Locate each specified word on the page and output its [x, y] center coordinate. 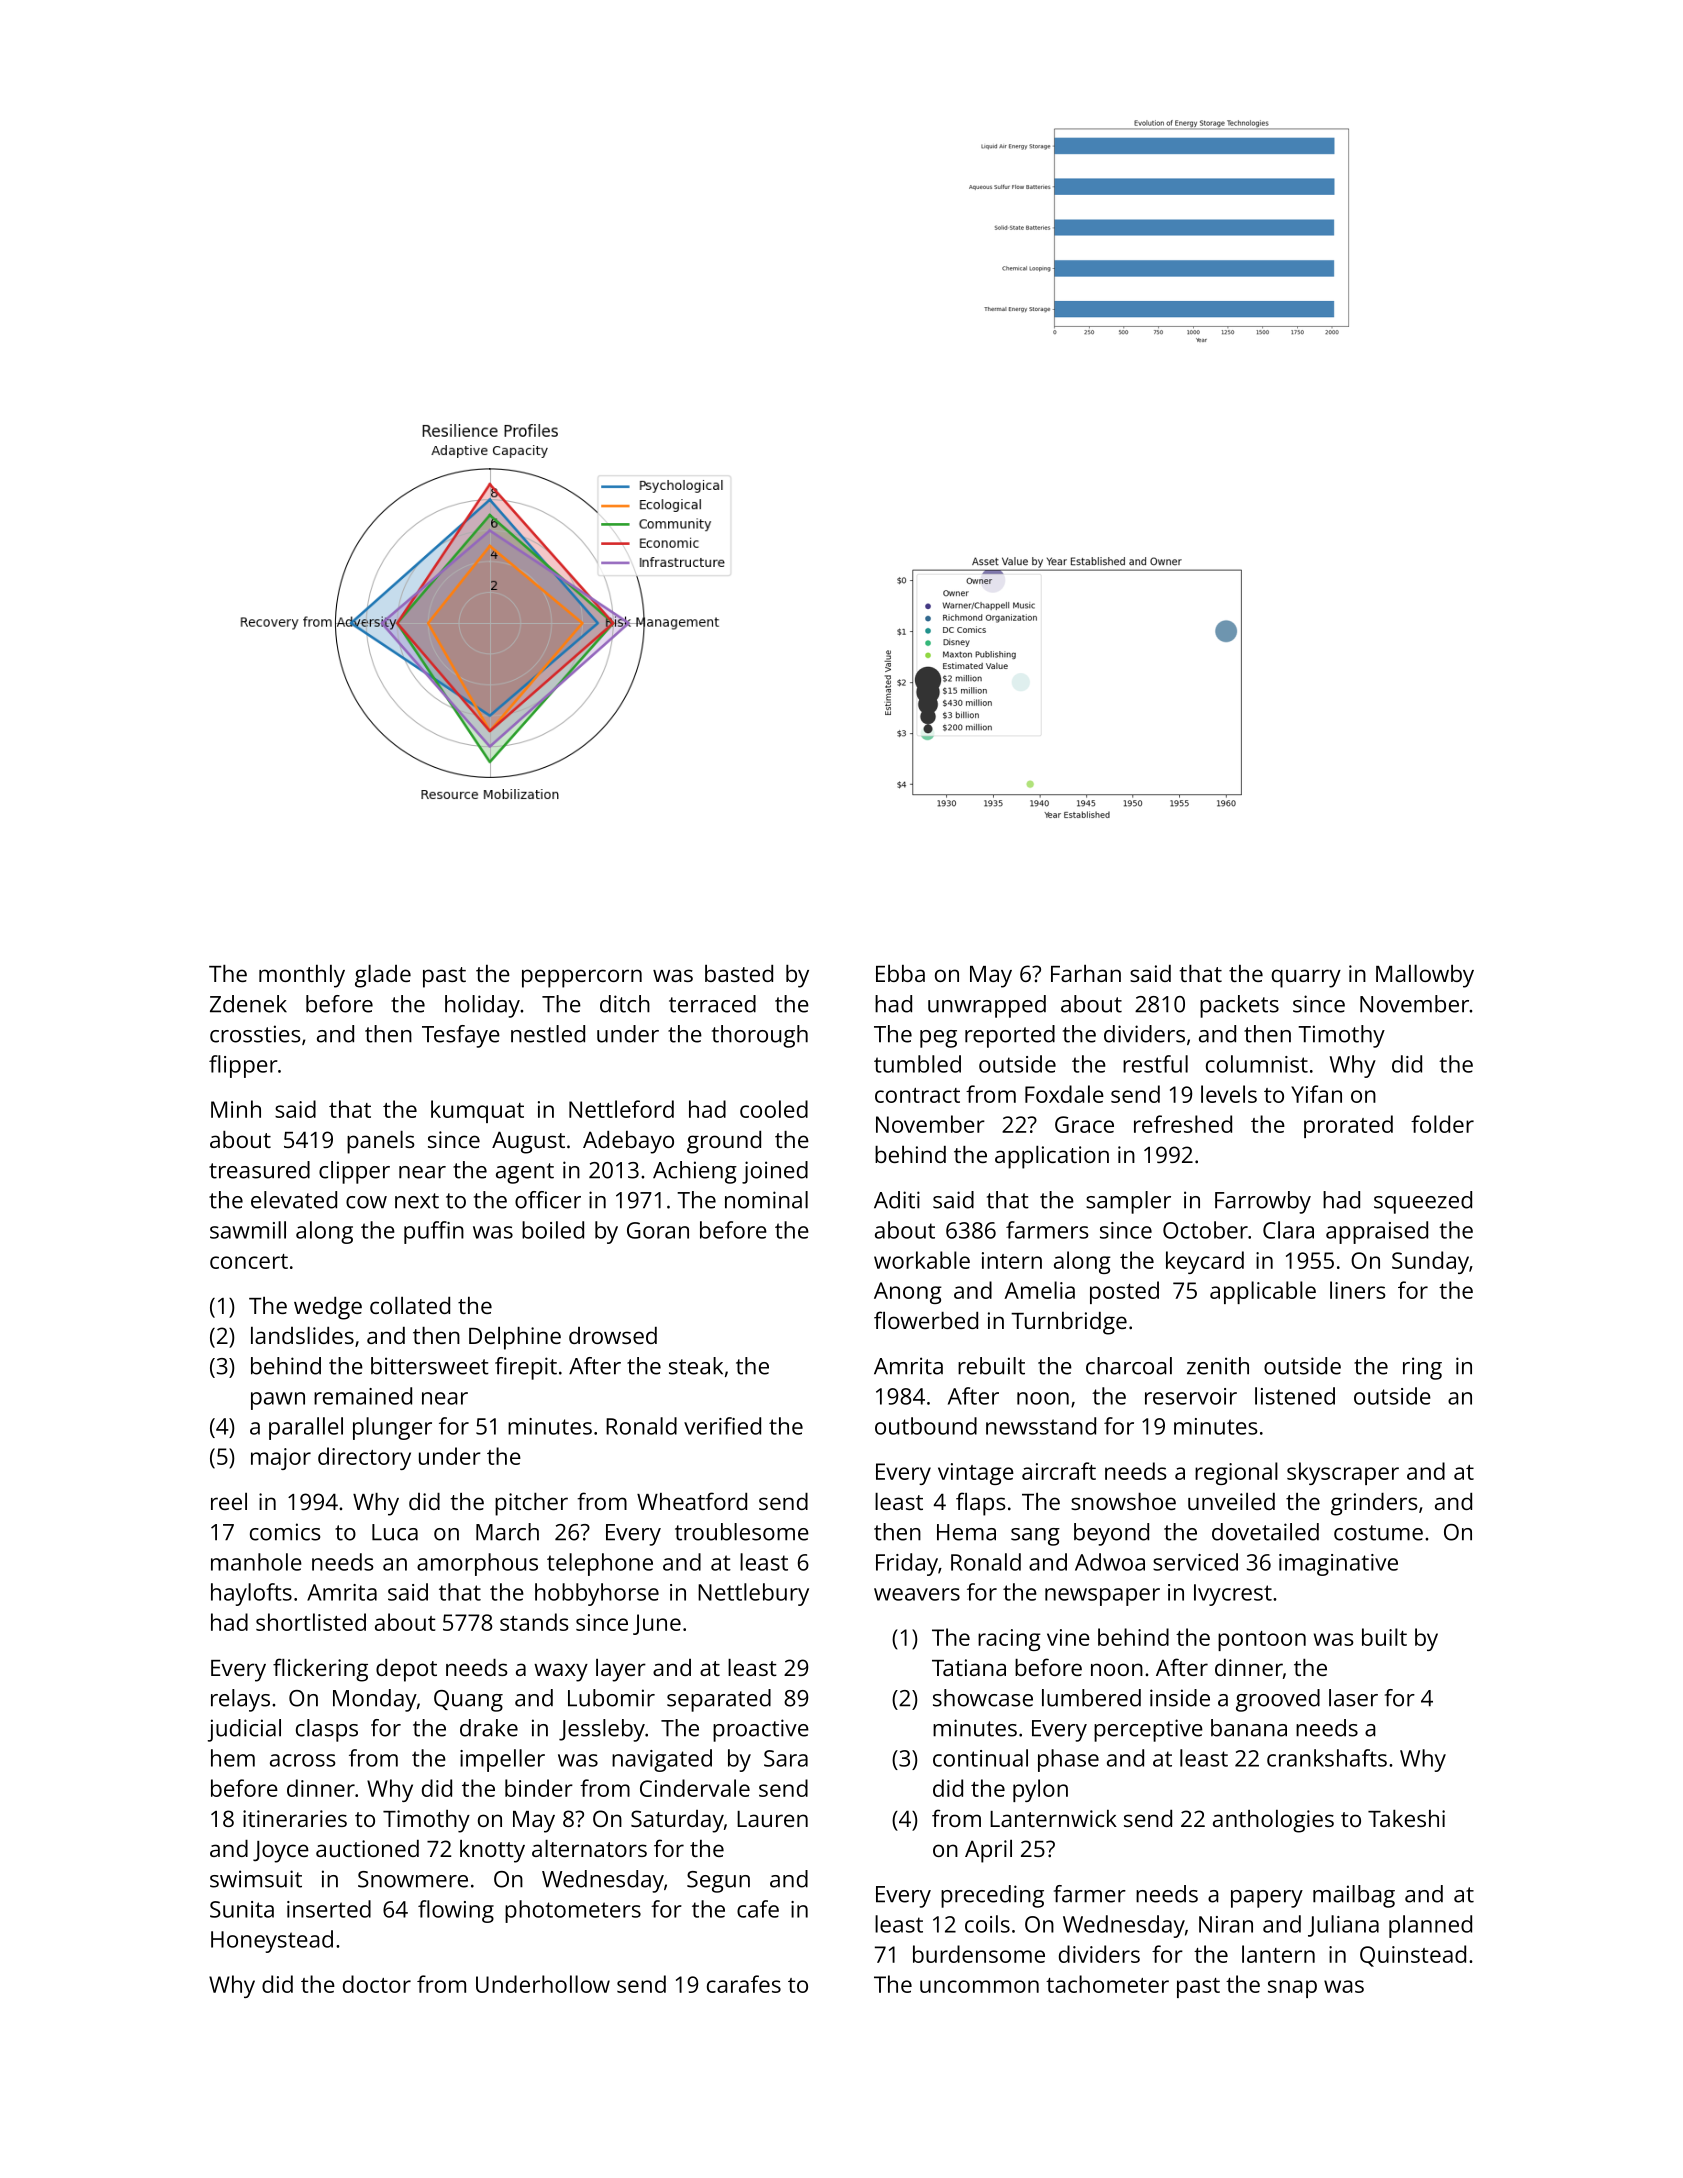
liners [1358, 1290]
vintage [976, 1474]
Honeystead [272, 1941]
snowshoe [1123, 1501]
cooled [774, 1109]
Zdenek [248, 1004]
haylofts [251, 1594]
